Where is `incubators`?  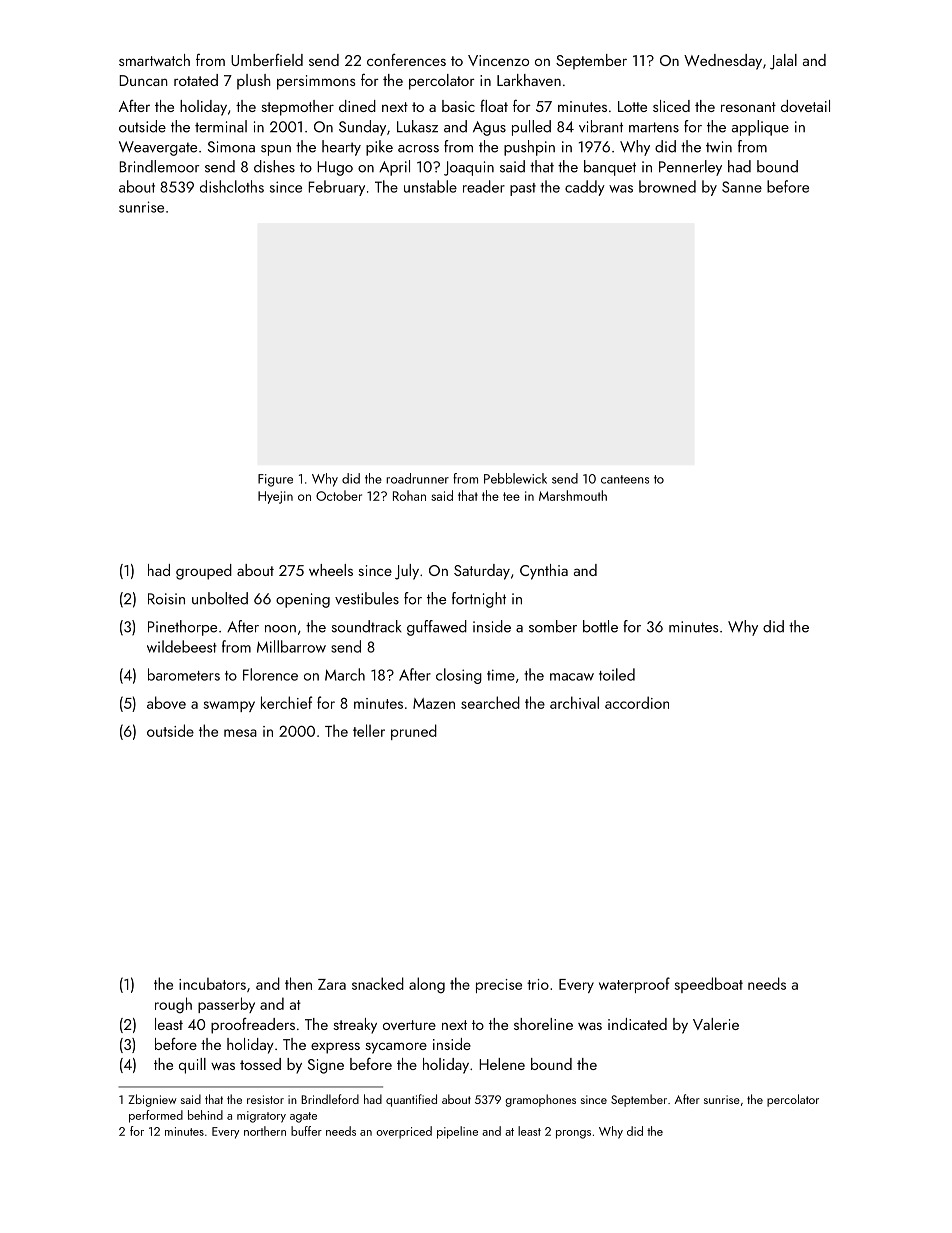 incubators is located at coordinates (212, 983).
